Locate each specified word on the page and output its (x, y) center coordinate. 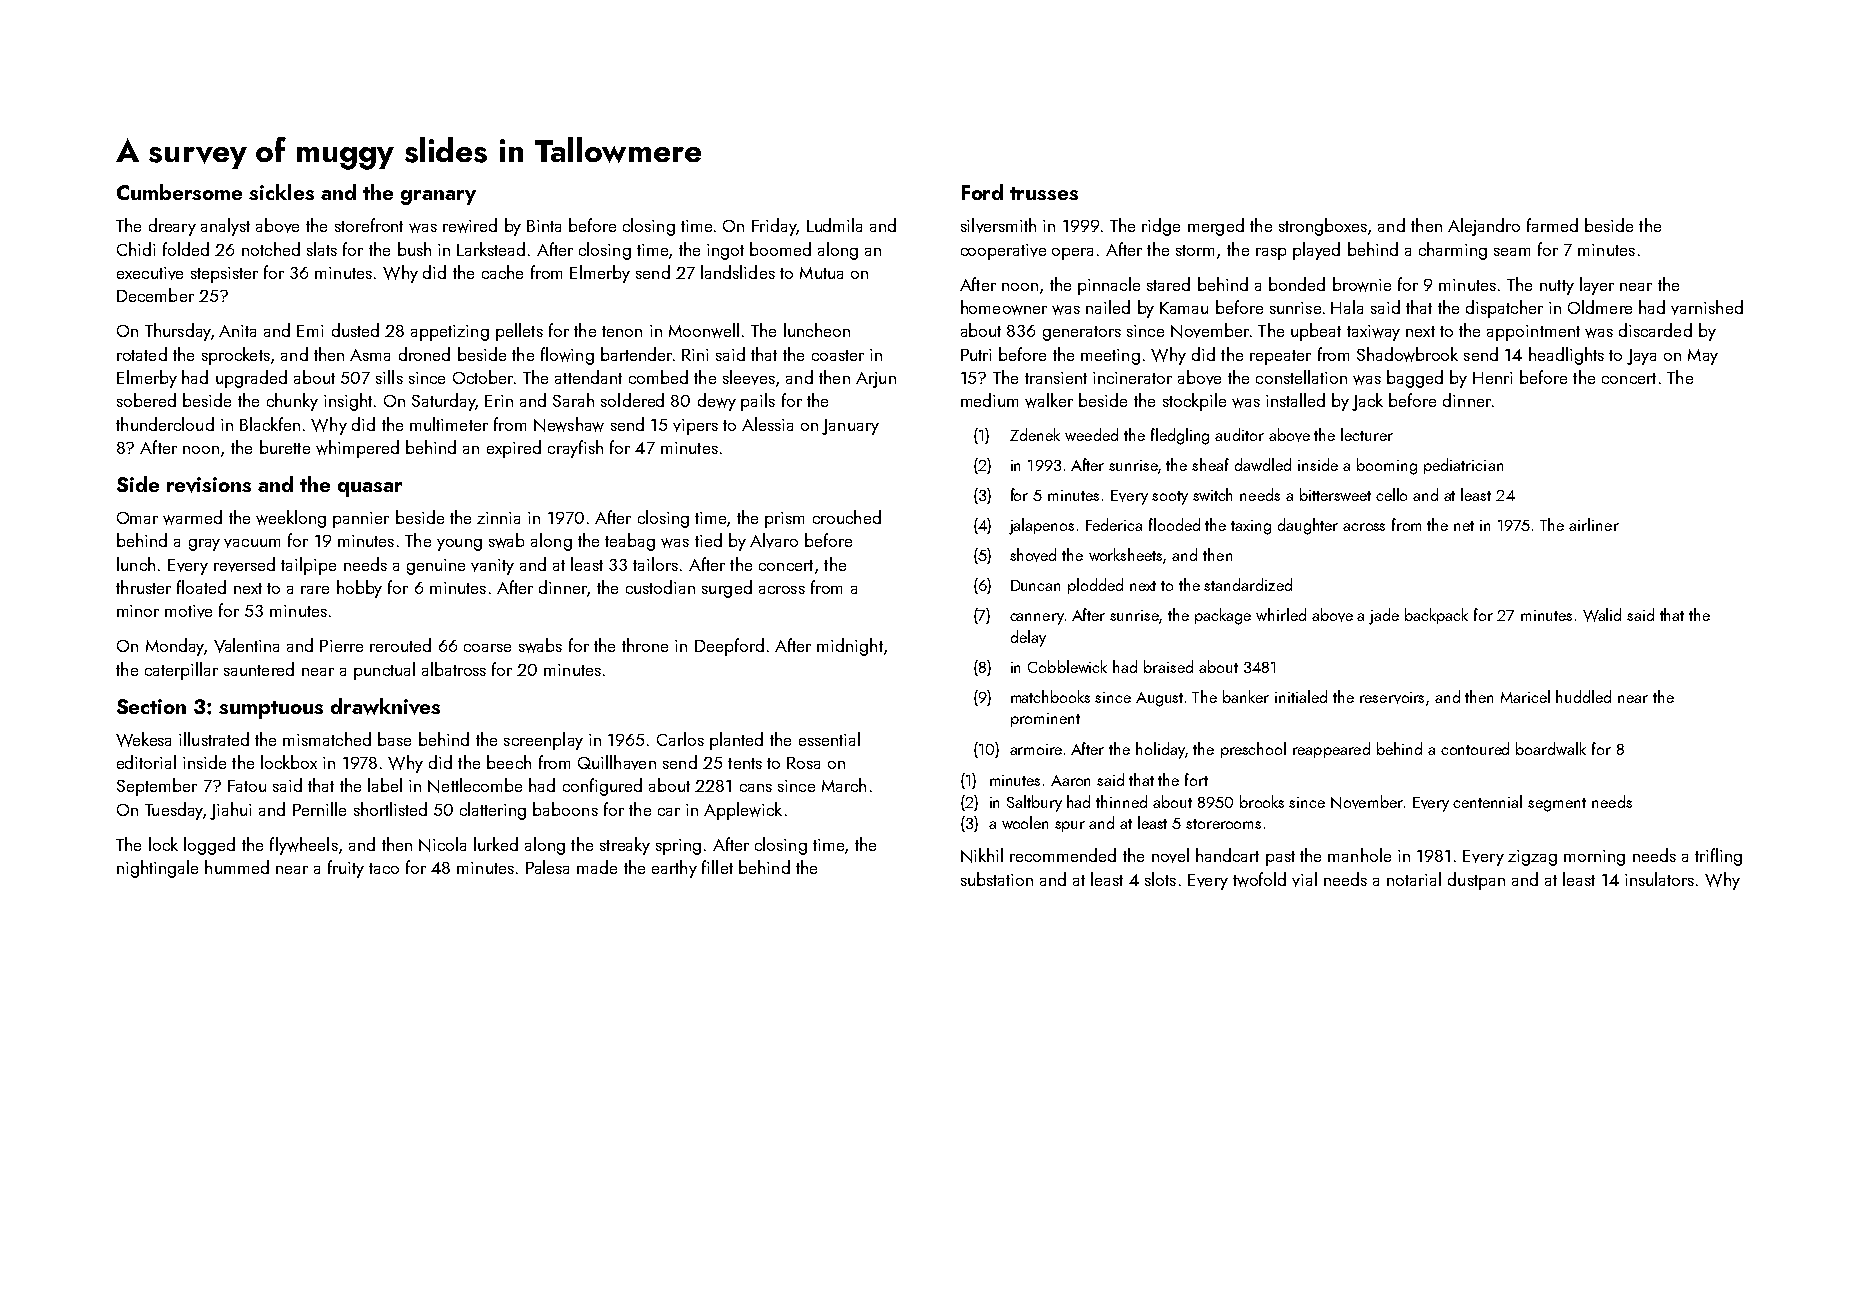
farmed (1552, 225)
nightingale (157, 869)
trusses (1044, 193)
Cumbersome (179, 192)
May (1703, 357)
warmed (192, 517)
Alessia (767, 424)
